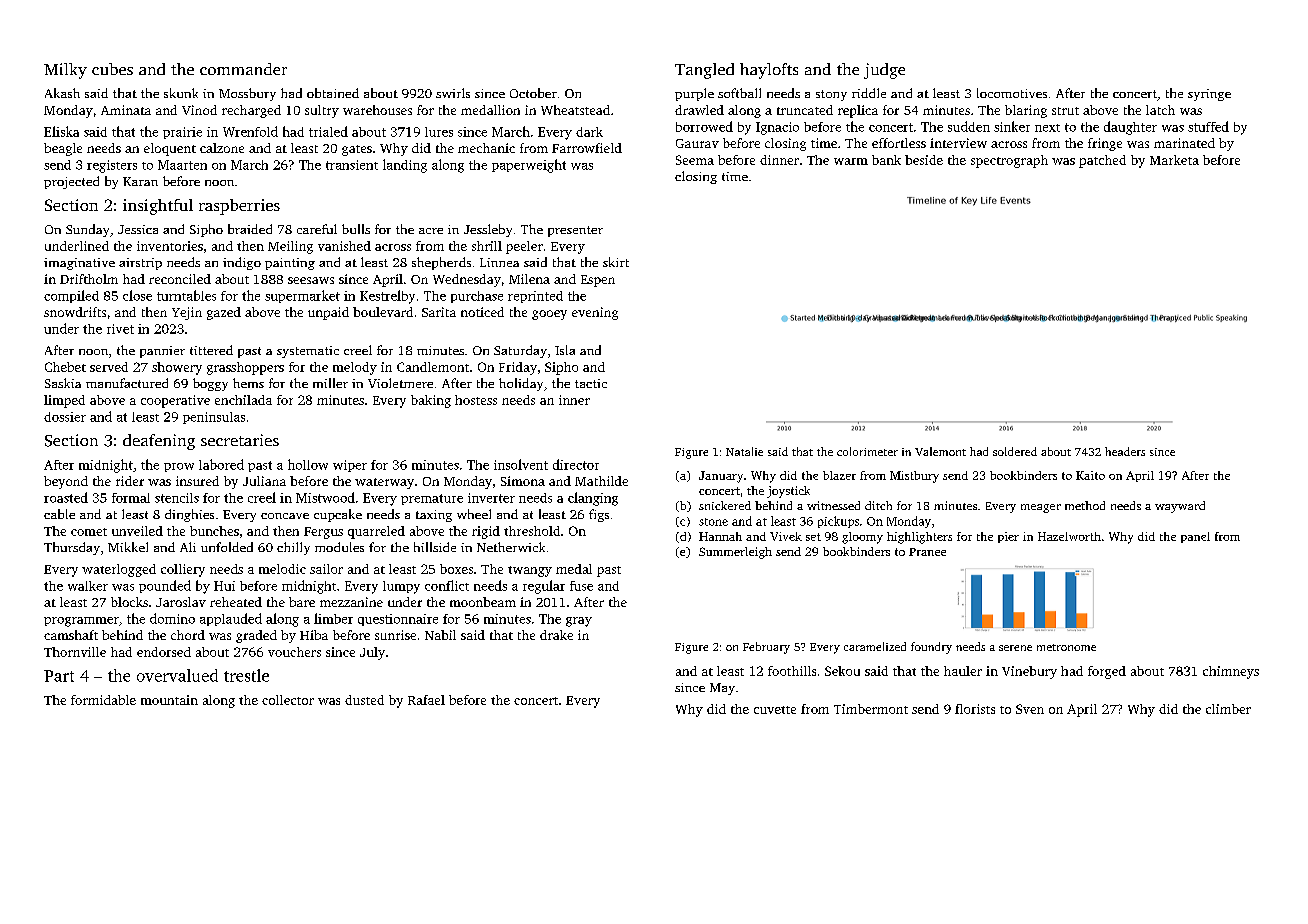 This document has width=1308, height=924. Describe the element at coordinates (927, 552) in the document. I see `Pranee` at that location.
